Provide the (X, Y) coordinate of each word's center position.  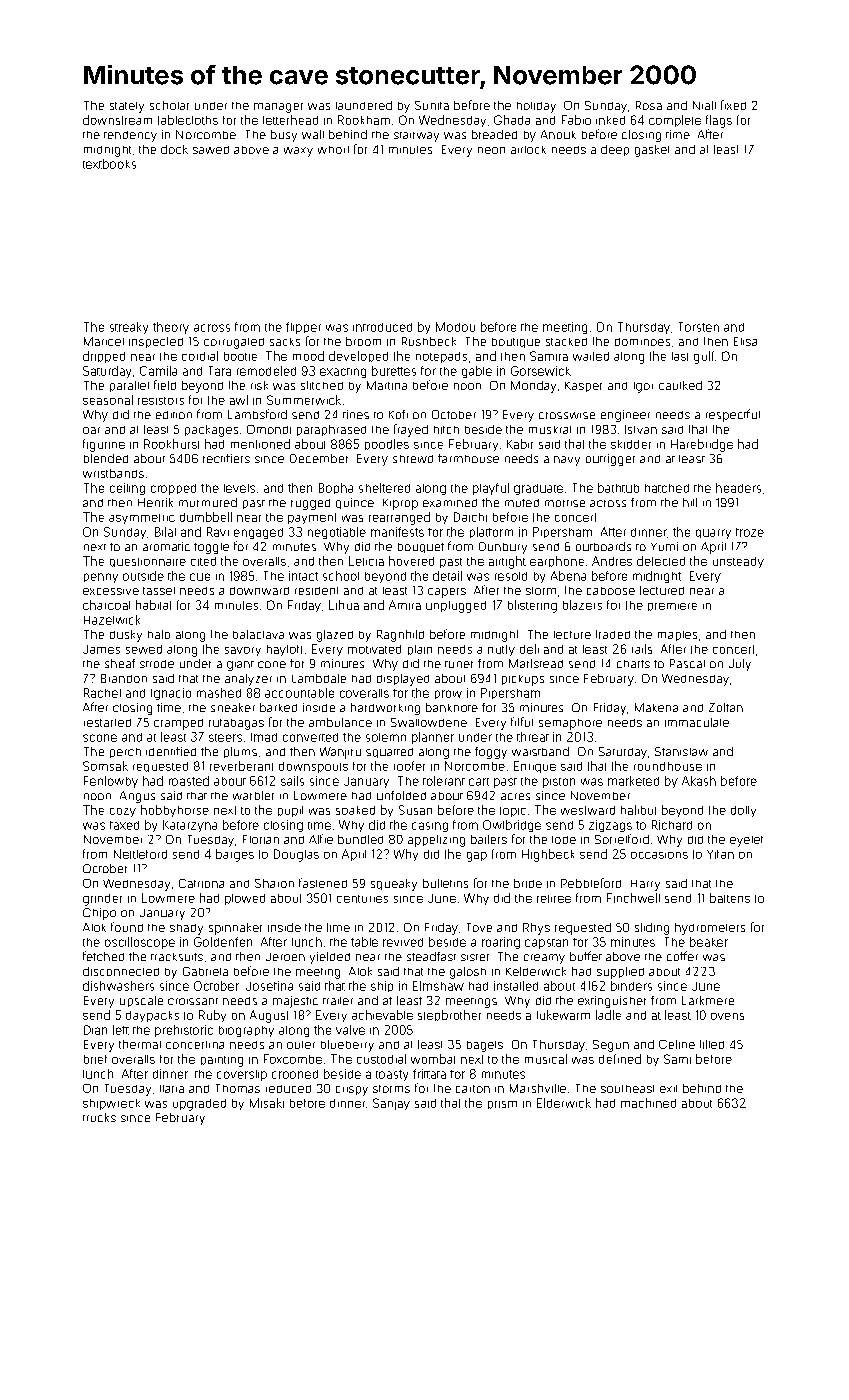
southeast (627, 1089)
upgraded (199, 1105)
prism (502, 1105)
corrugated (234, 343)
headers (738, 488)
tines (356, 414)
